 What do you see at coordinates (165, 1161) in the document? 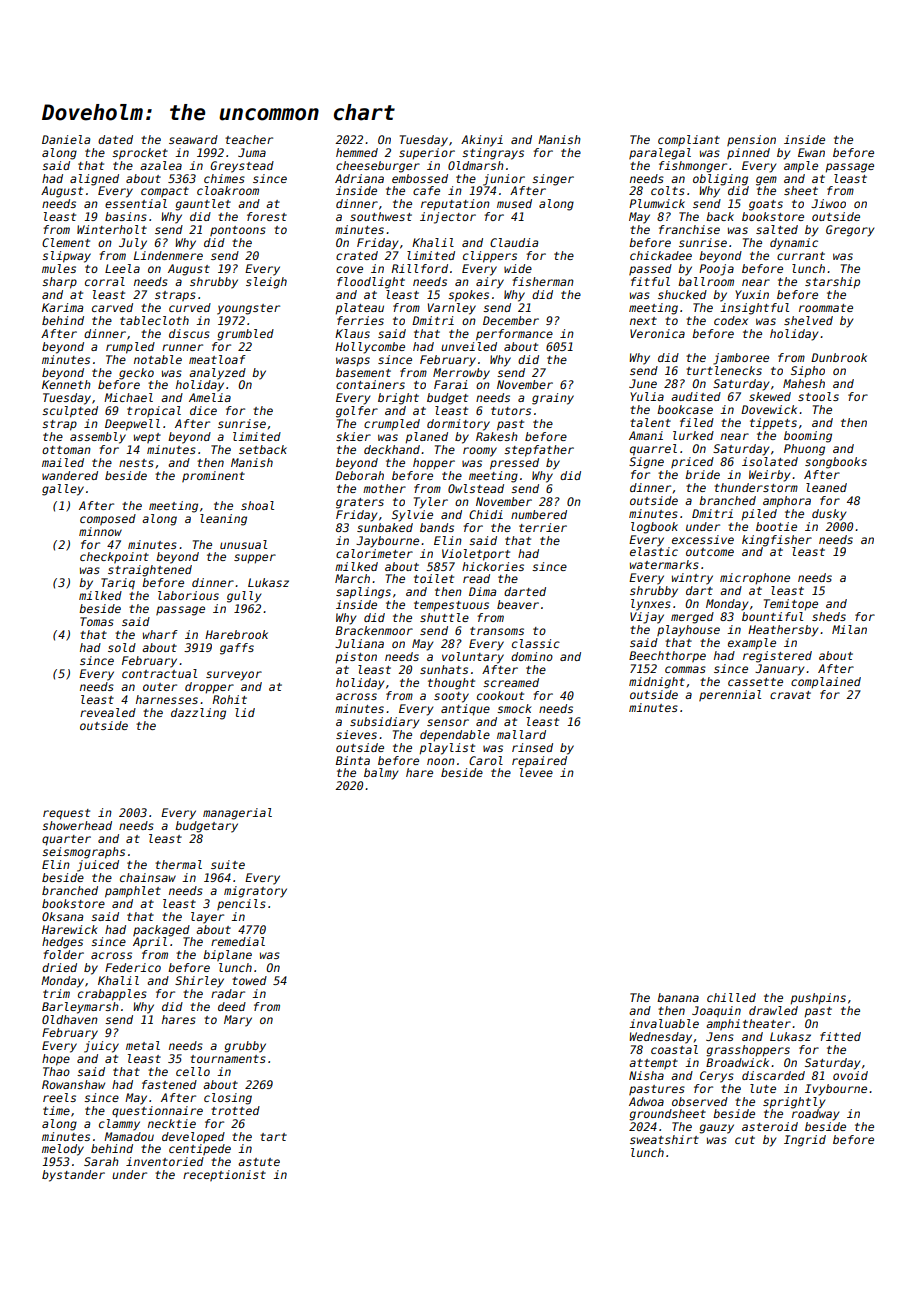
I see `inventoried` at bounding box center [165, 1161].
